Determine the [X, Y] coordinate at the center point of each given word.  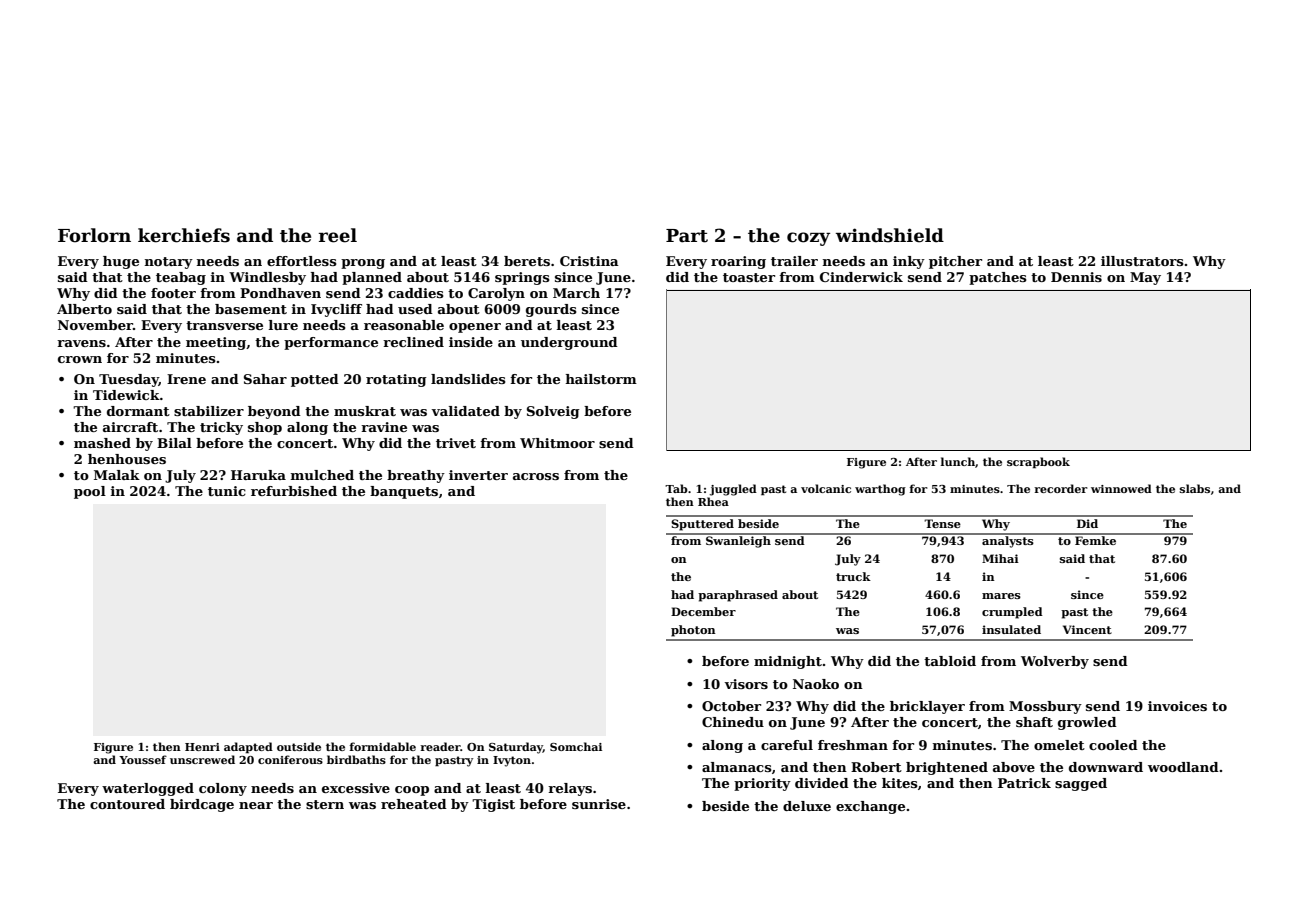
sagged [1081, 784]
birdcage [202, 805]
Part [687, 236]
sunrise [599, 804]
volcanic [826, 488]
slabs [1195, 488]
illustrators [1142, 261]
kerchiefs [184, 235]
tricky [221, 428]
